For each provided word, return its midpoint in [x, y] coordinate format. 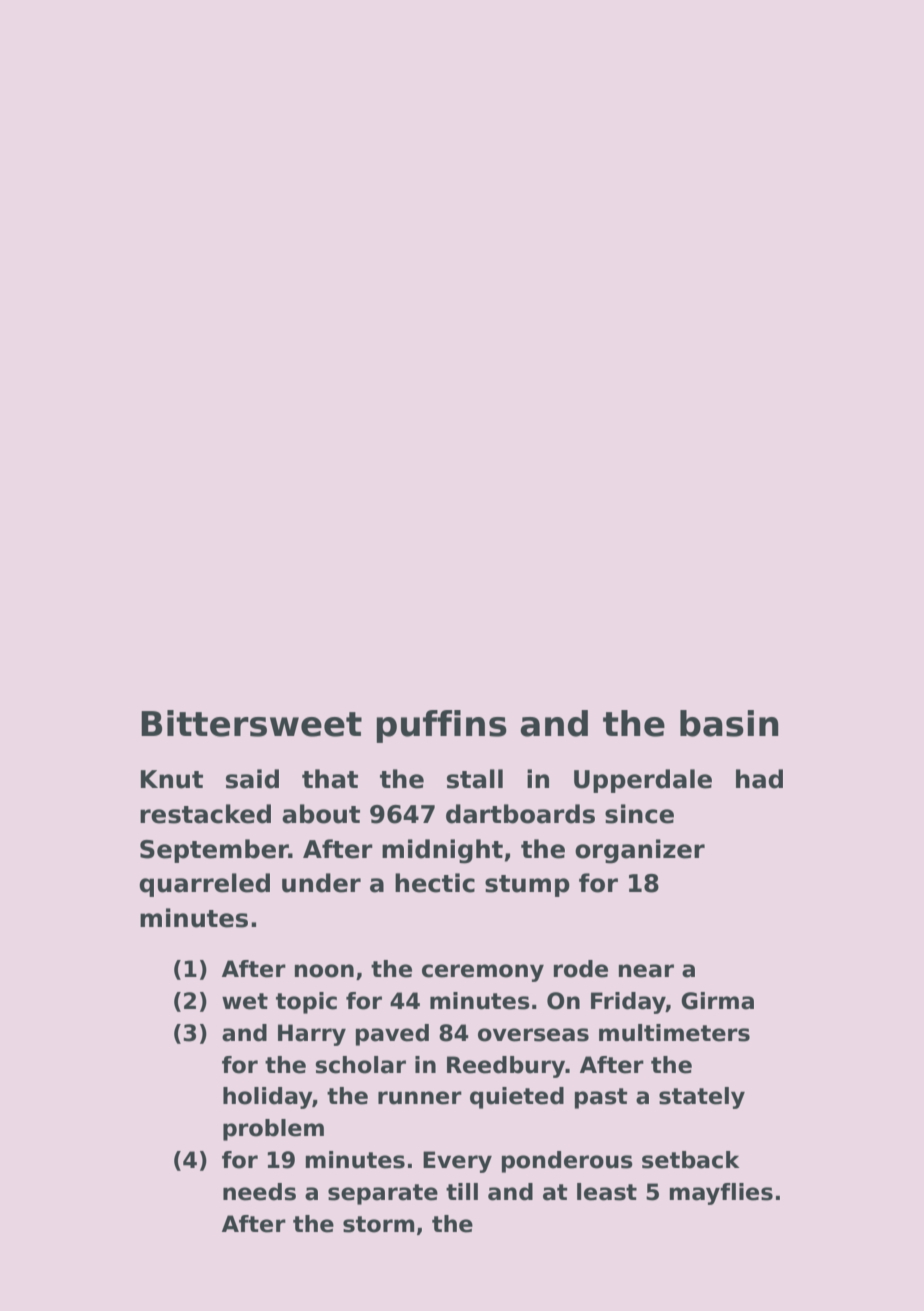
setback [691, 1160]
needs [259, 1192]
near [646, 971]
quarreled [204, 885]
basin [729, 723]
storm [378, 1224]
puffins [441, 726]
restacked [205, 814]
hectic [435, 883]
